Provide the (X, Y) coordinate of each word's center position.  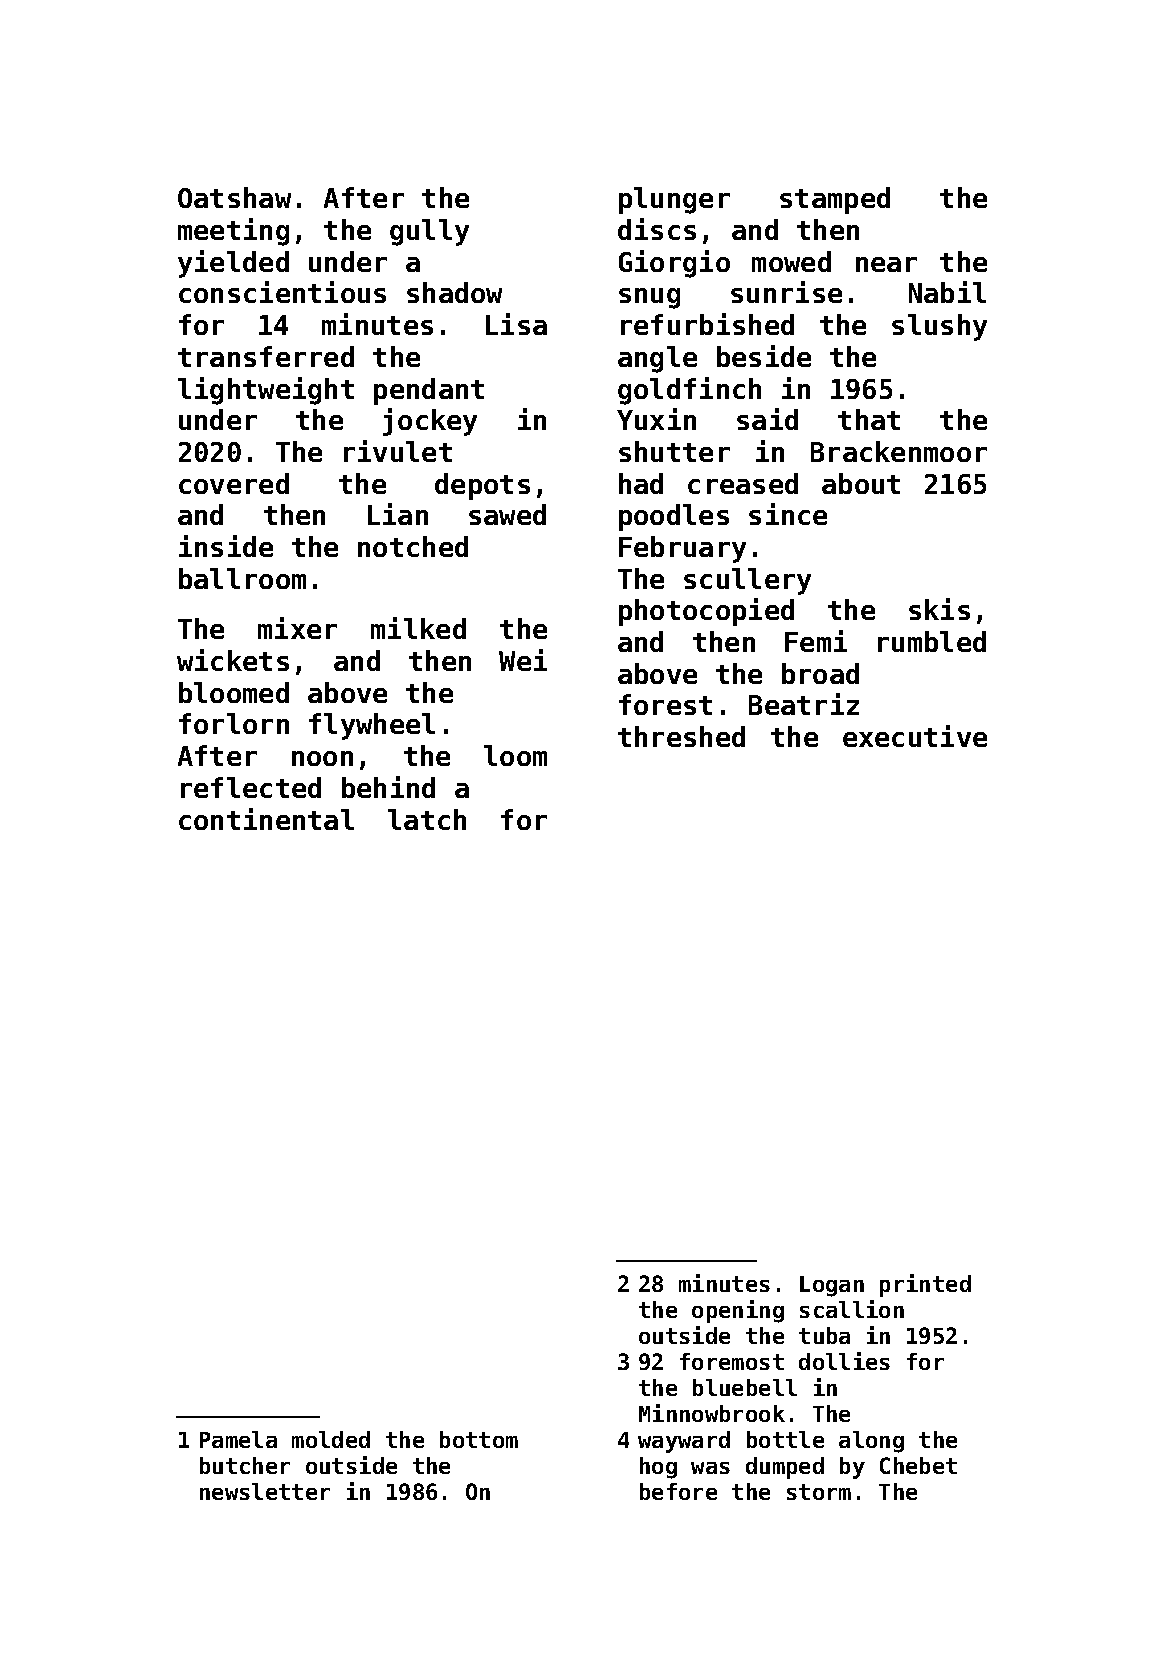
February (682, 549)
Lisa (516, 324)
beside (764, 356)
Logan (832, 1286)
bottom (479, 1439)
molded (331, 1439)
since (788, 514)
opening (738, 1311)
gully (429, 232)
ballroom (242, 578)
